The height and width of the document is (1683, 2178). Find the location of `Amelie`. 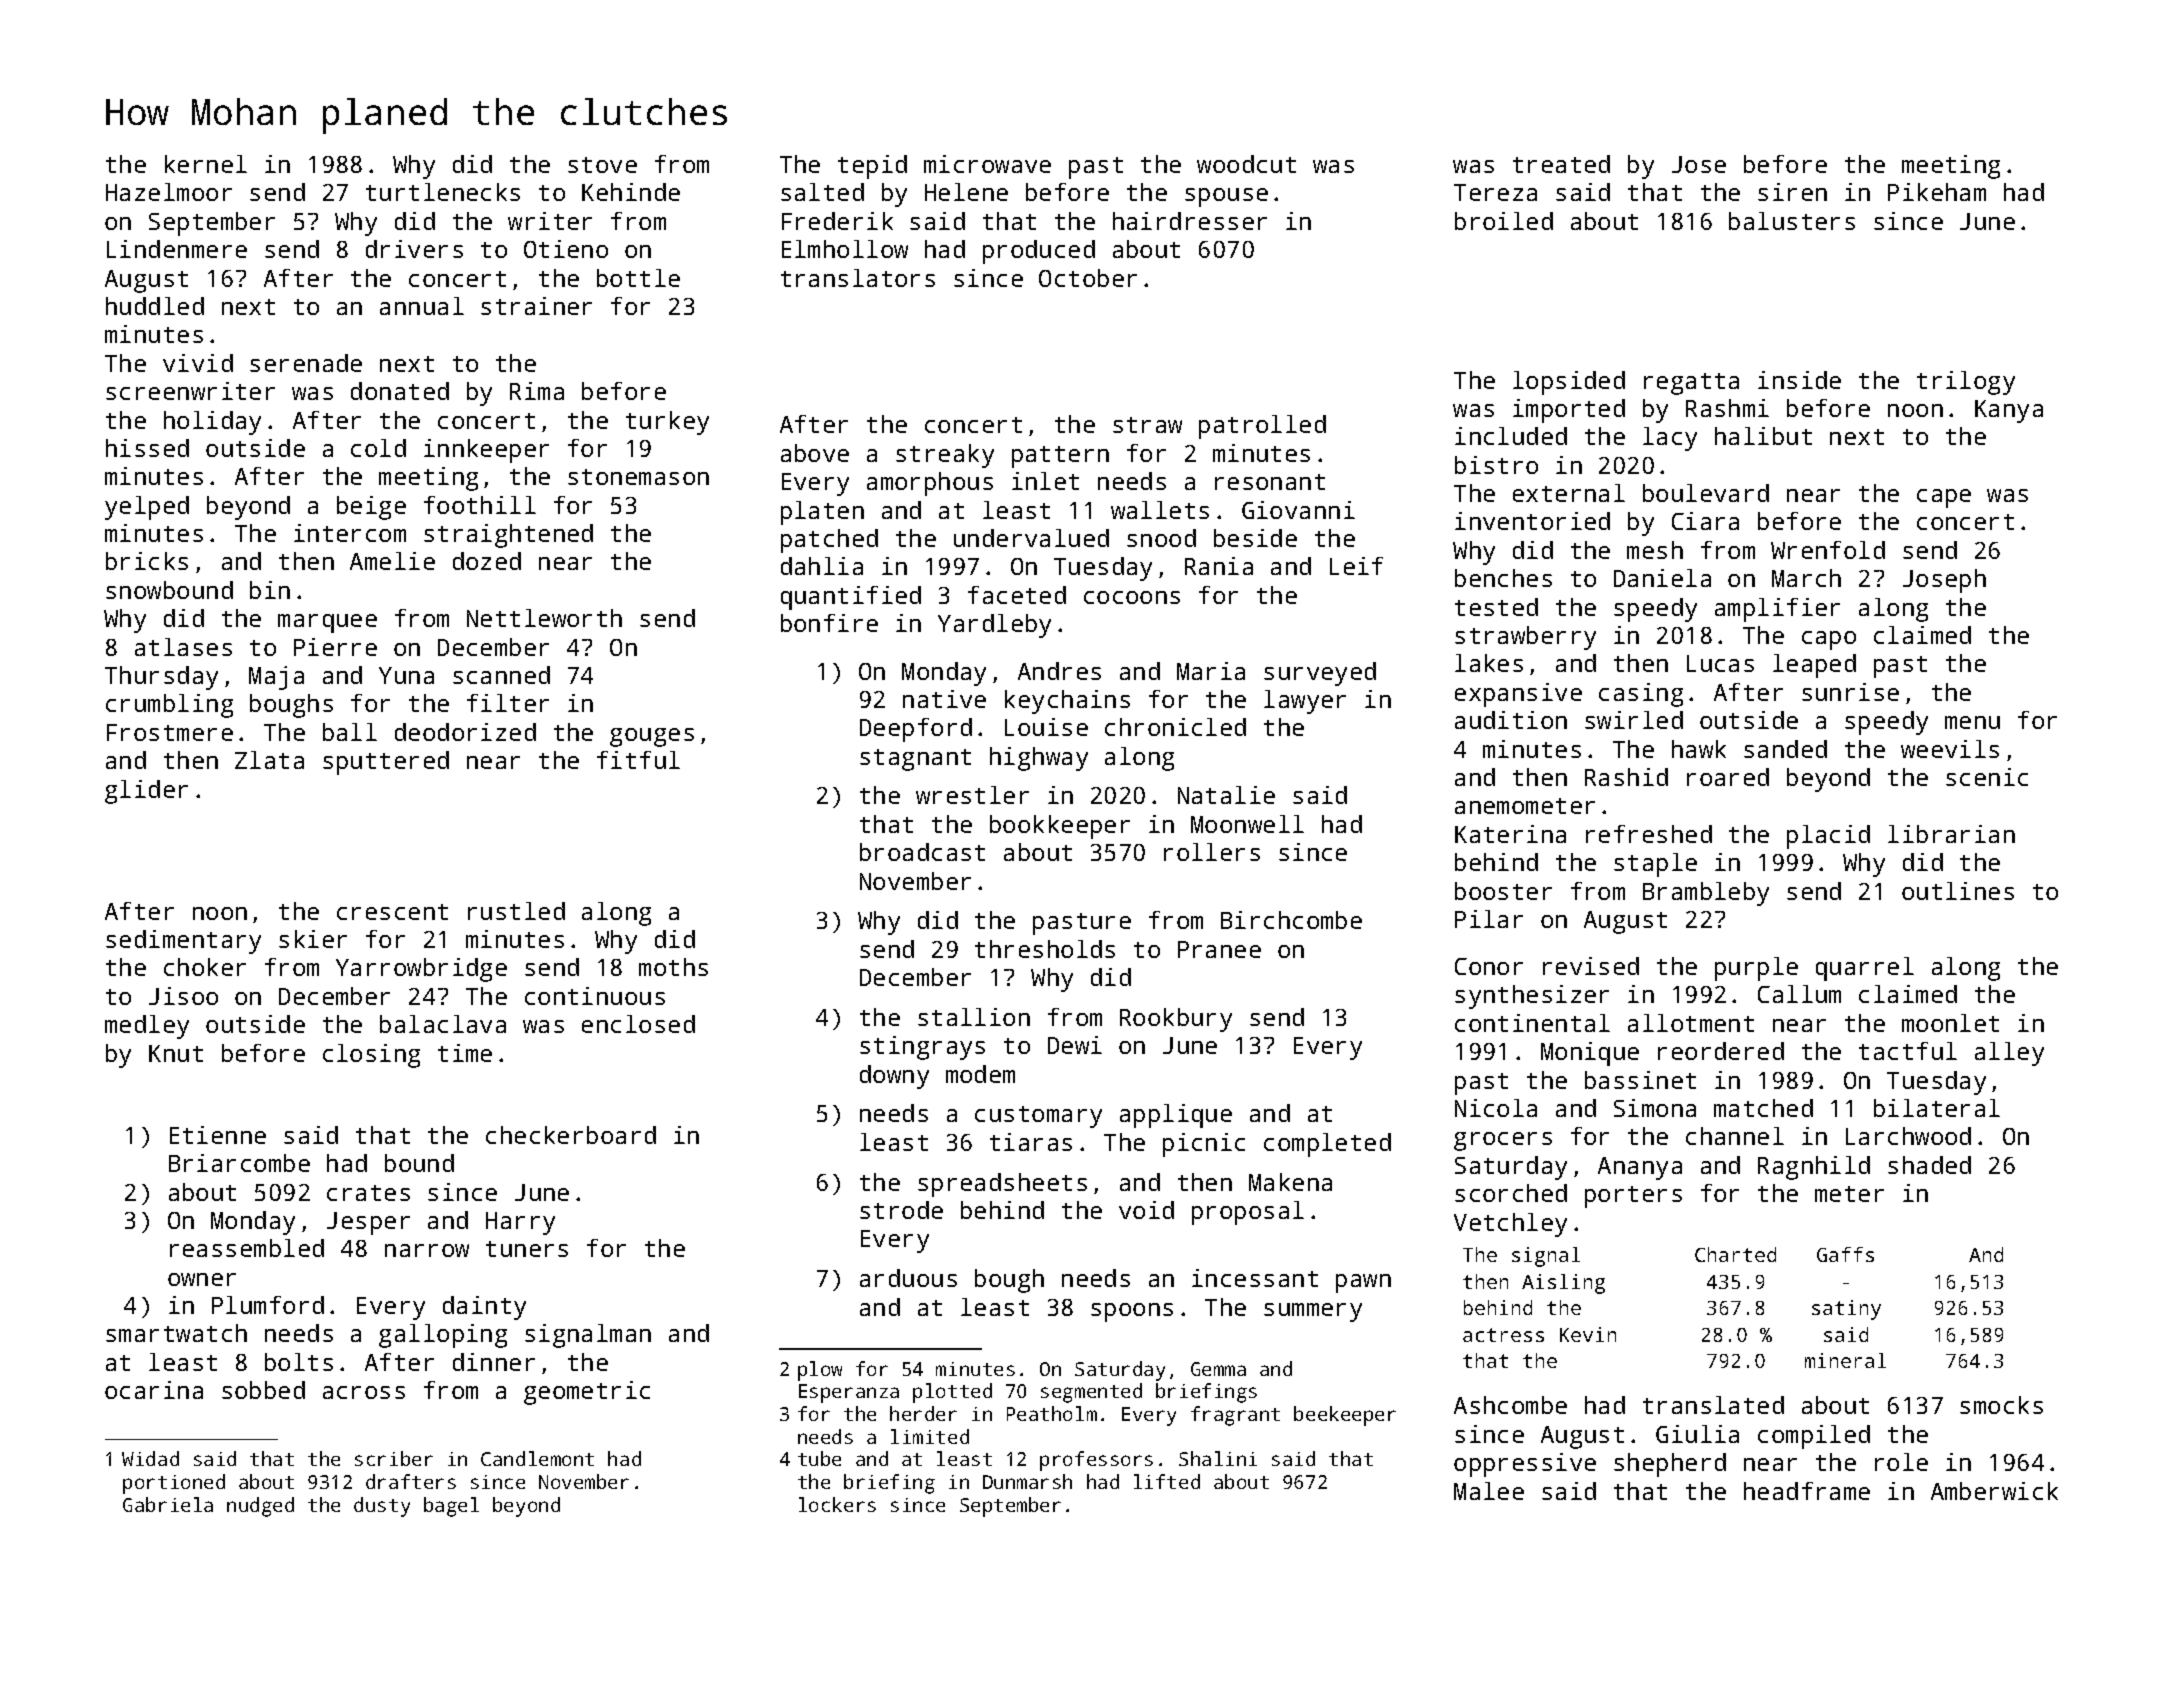

Amelie is located at coordinates (392, 561).
